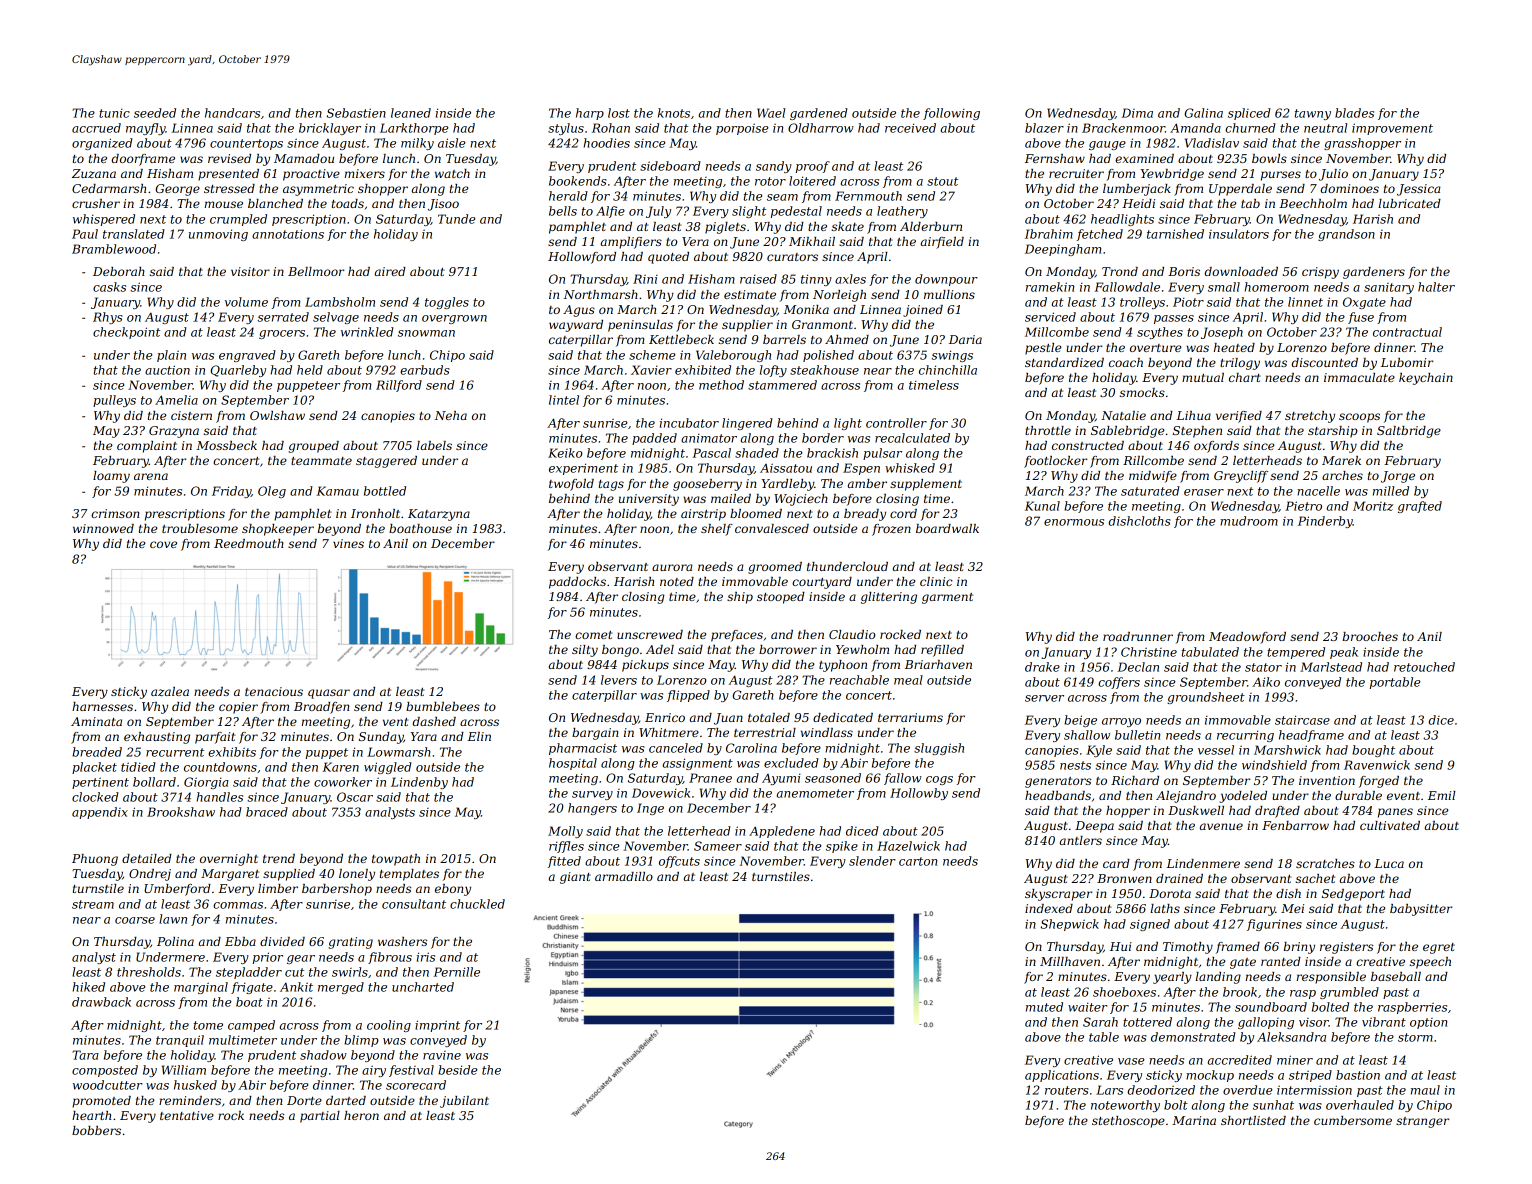  I want to click on seeded, so click(155, 113).
